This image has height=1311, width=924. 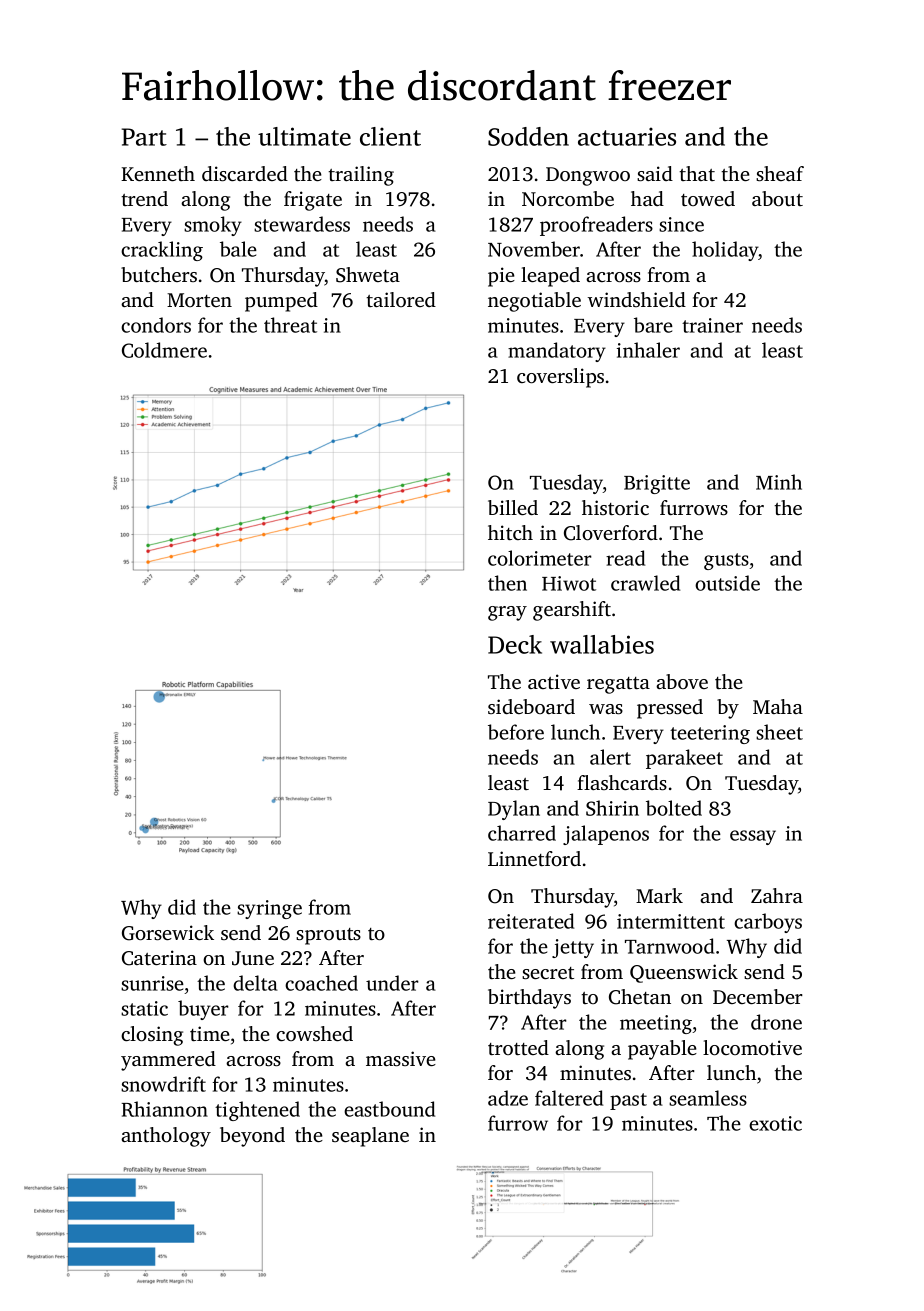 I want to click on teetering, so click(x=710, y=734).
